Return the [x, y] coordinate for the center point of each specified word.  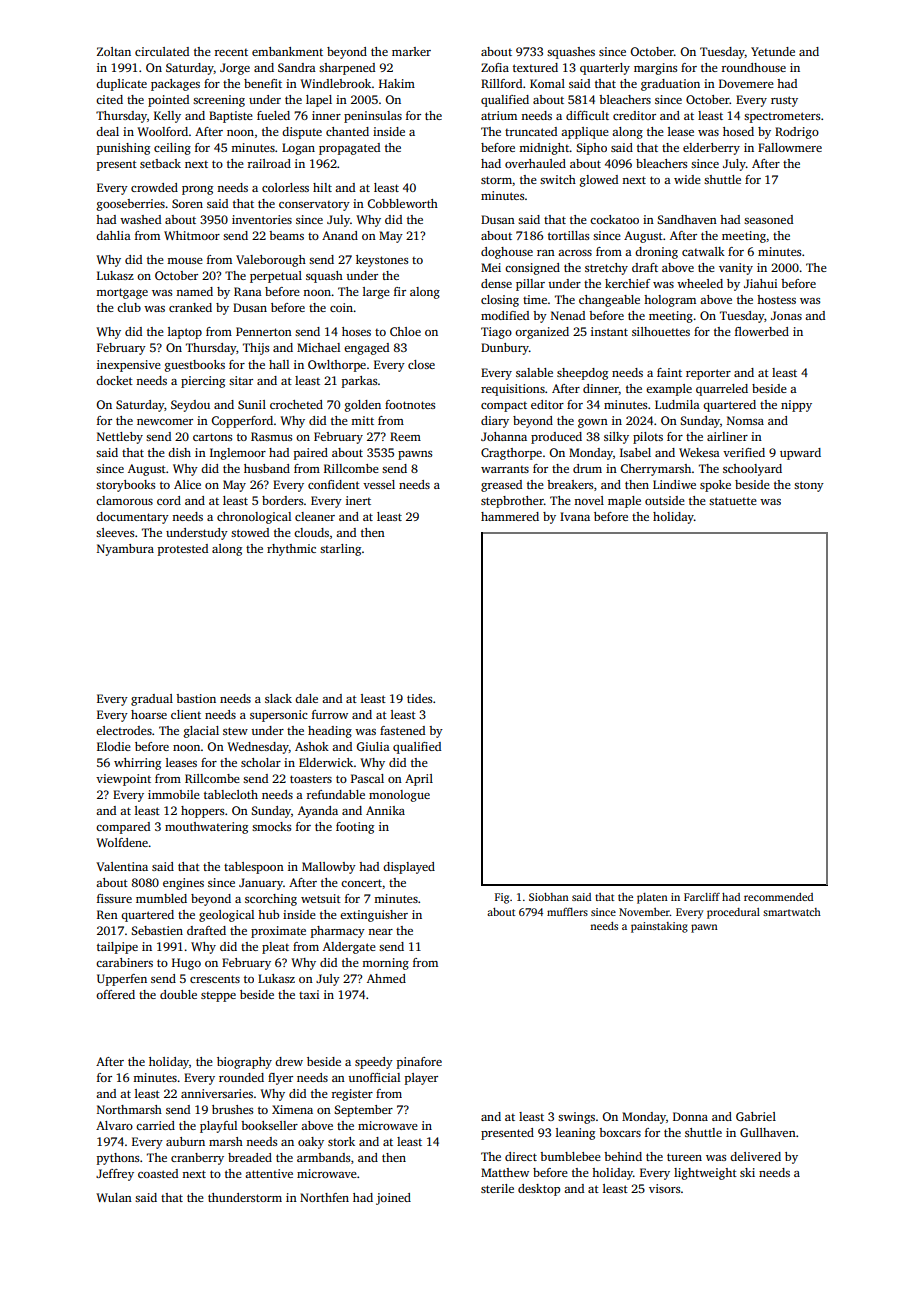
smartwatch [792, 912]
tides [419, 698]
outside [665, 500]
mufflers [567, 911]
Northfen [324, 1197]
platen [652, 898]
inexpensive [129, 366]
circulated [162, 51]
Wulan [114, 1197]
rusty [784, 101]
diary [495, 422]
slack [278, 698]
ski [747, 1172]
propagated [349, 149]
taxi [309, 994]
